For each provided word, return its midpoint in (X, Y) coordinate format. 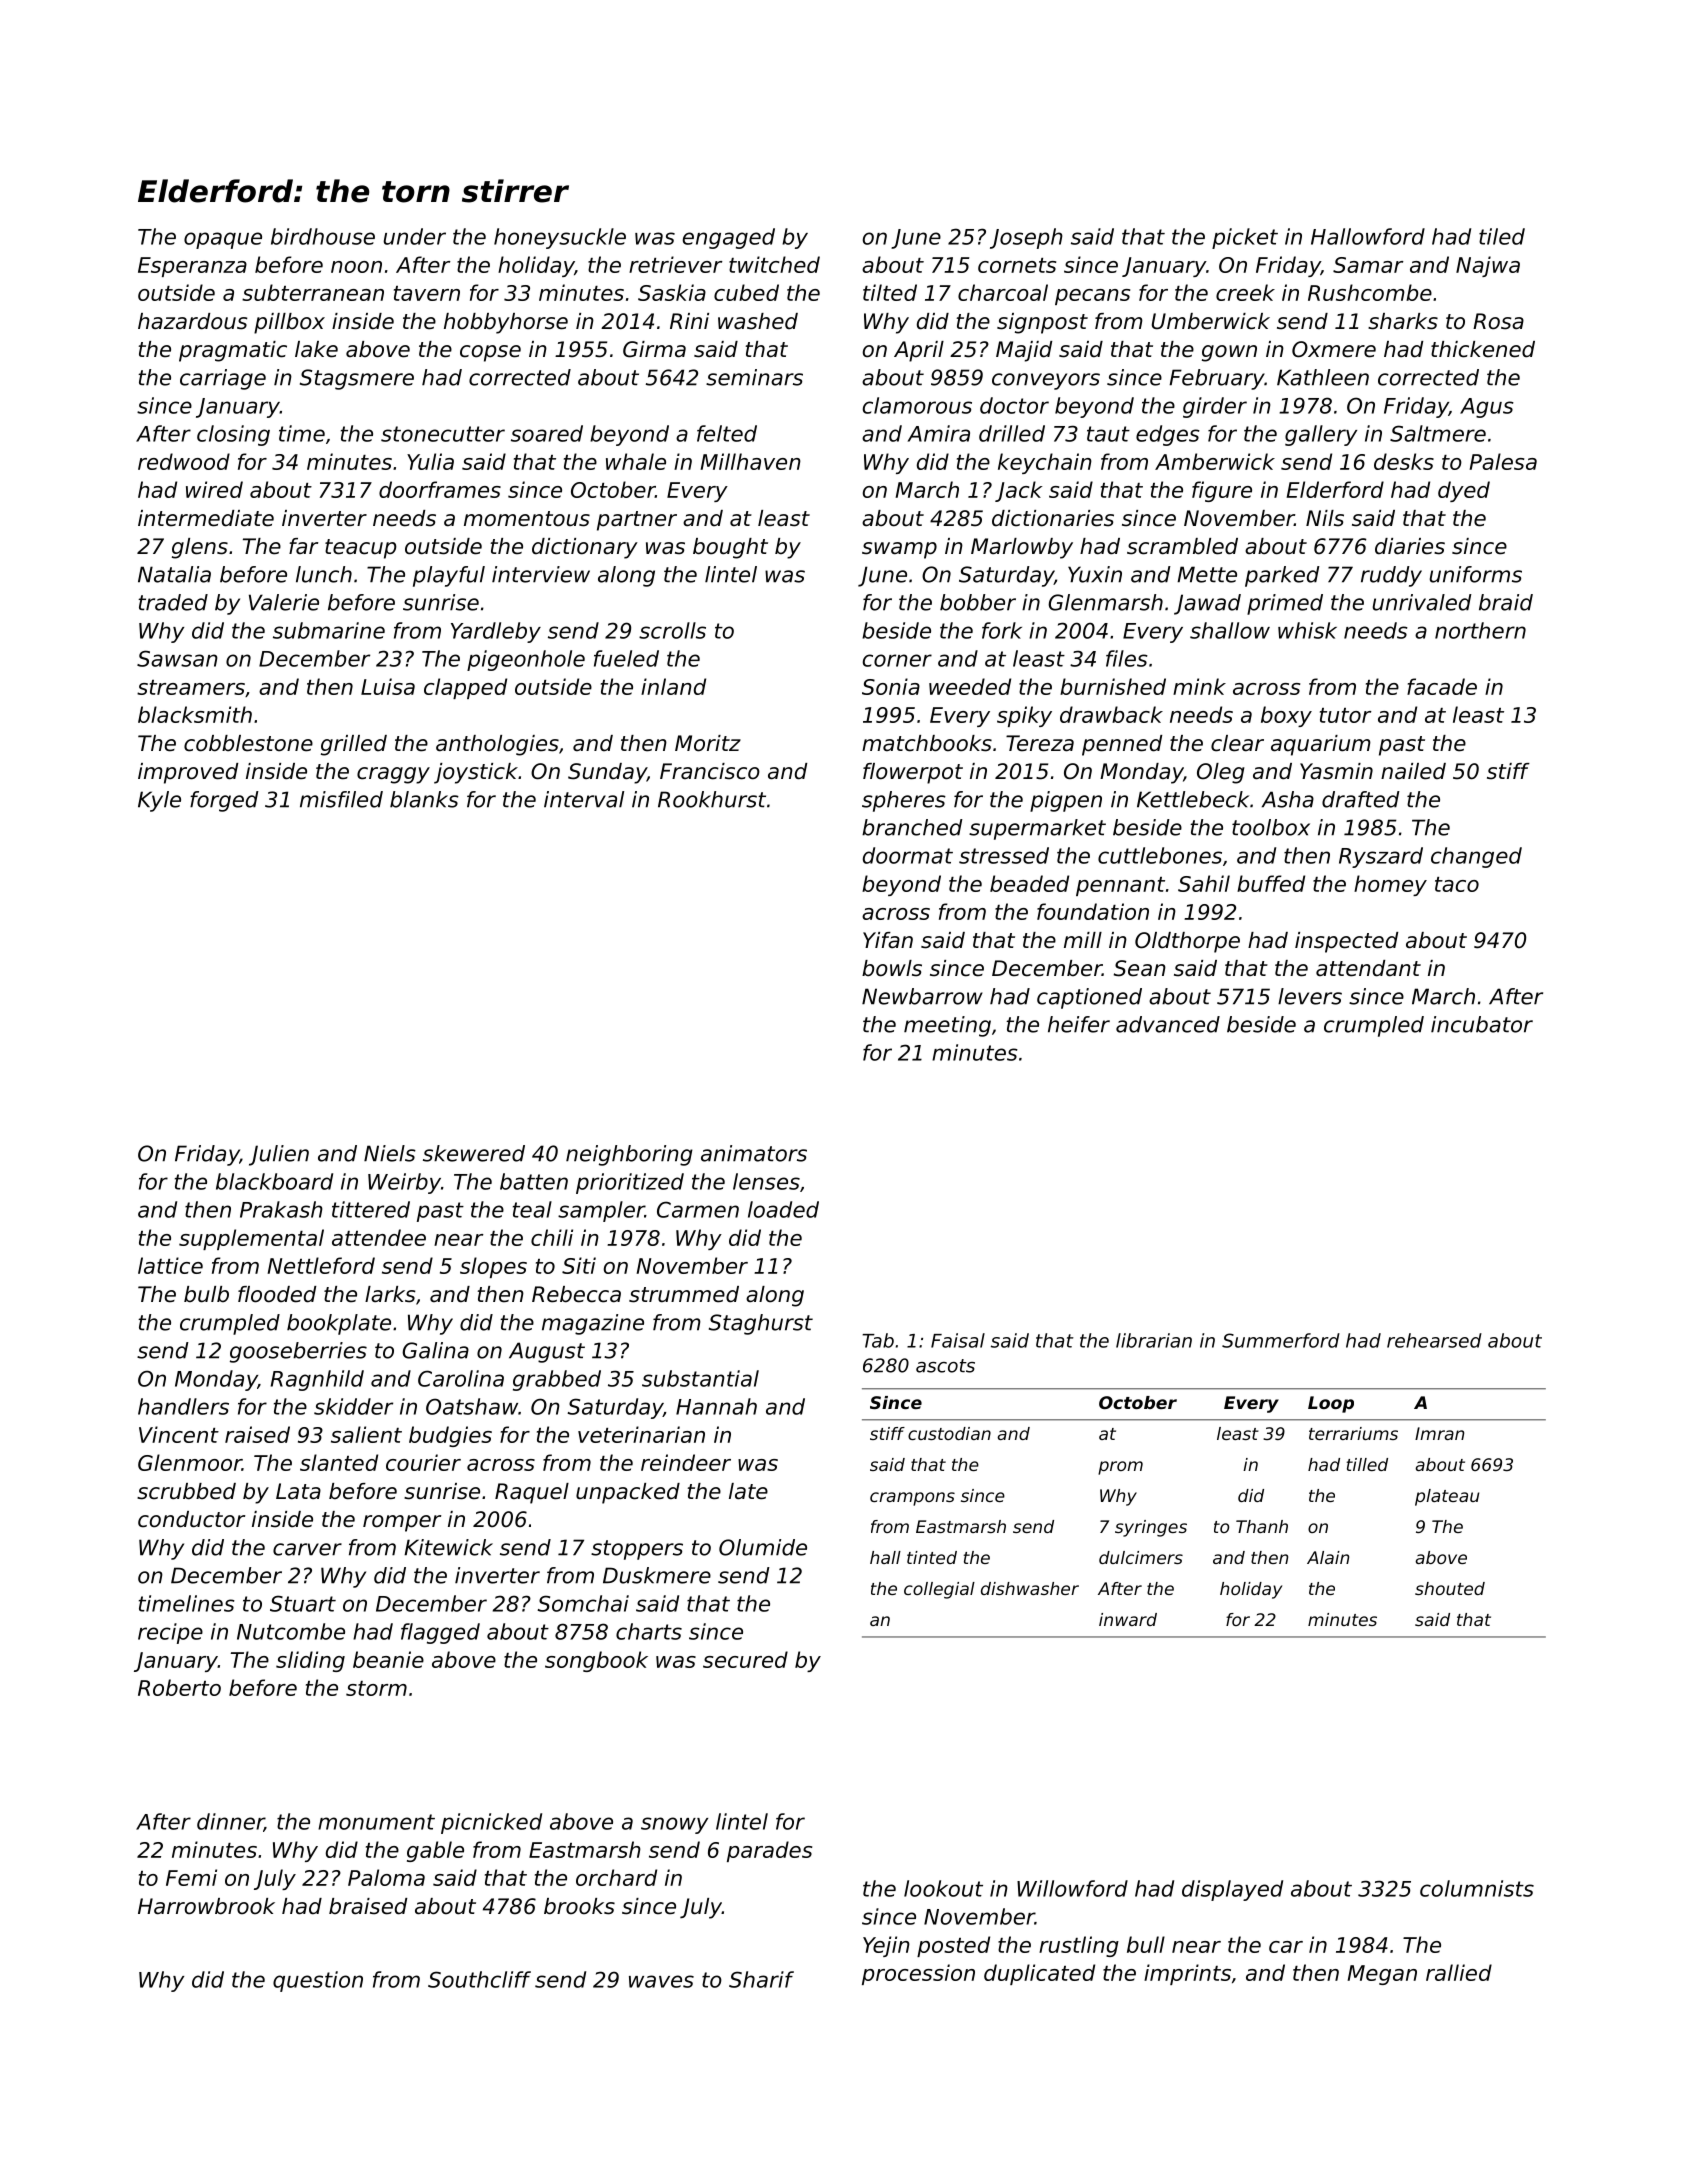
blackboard (274, 1181)
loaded (783, 1209)
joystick (476, 773)
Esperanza (192, 267)
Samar (1368, 265)
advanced (1168, 1024)
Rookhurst (712, 799)
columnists (1477, 1888)
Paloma (386, 1877)
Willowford (1072, 1888)
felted (727, 433)
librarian (1154, 1340)
